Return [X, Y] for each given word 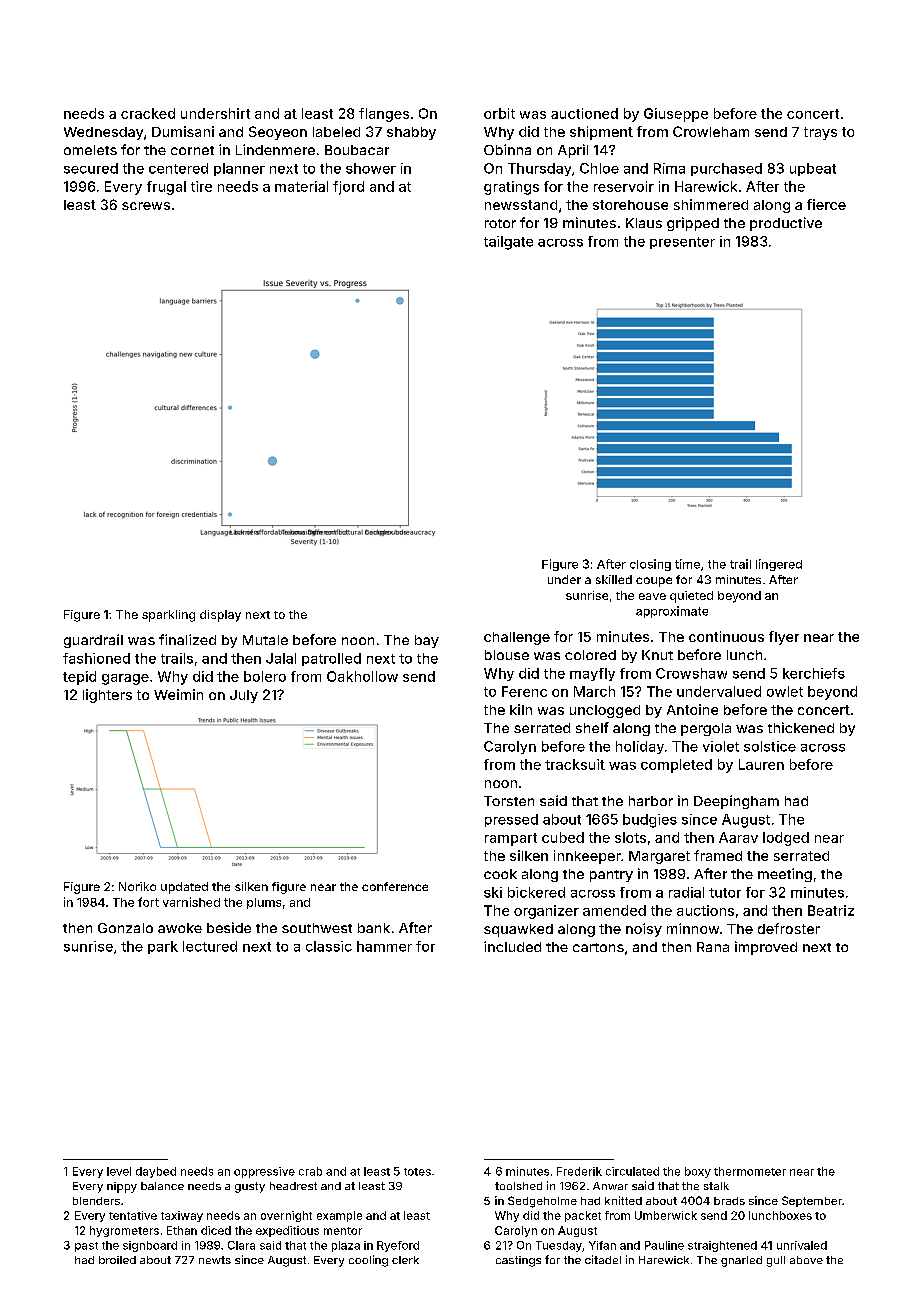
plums [264, 903]
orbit [499, 113]
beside [229, 927]
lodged [786, 839]
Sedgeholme [542, 1202]
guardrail [93, 641]
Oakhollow [362, 676]
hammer [384, 946]
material [301, 186]
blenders [96, 1201]
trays [820, 133]
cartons [598, 947]
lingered [779, 565]
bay [427, 641]
